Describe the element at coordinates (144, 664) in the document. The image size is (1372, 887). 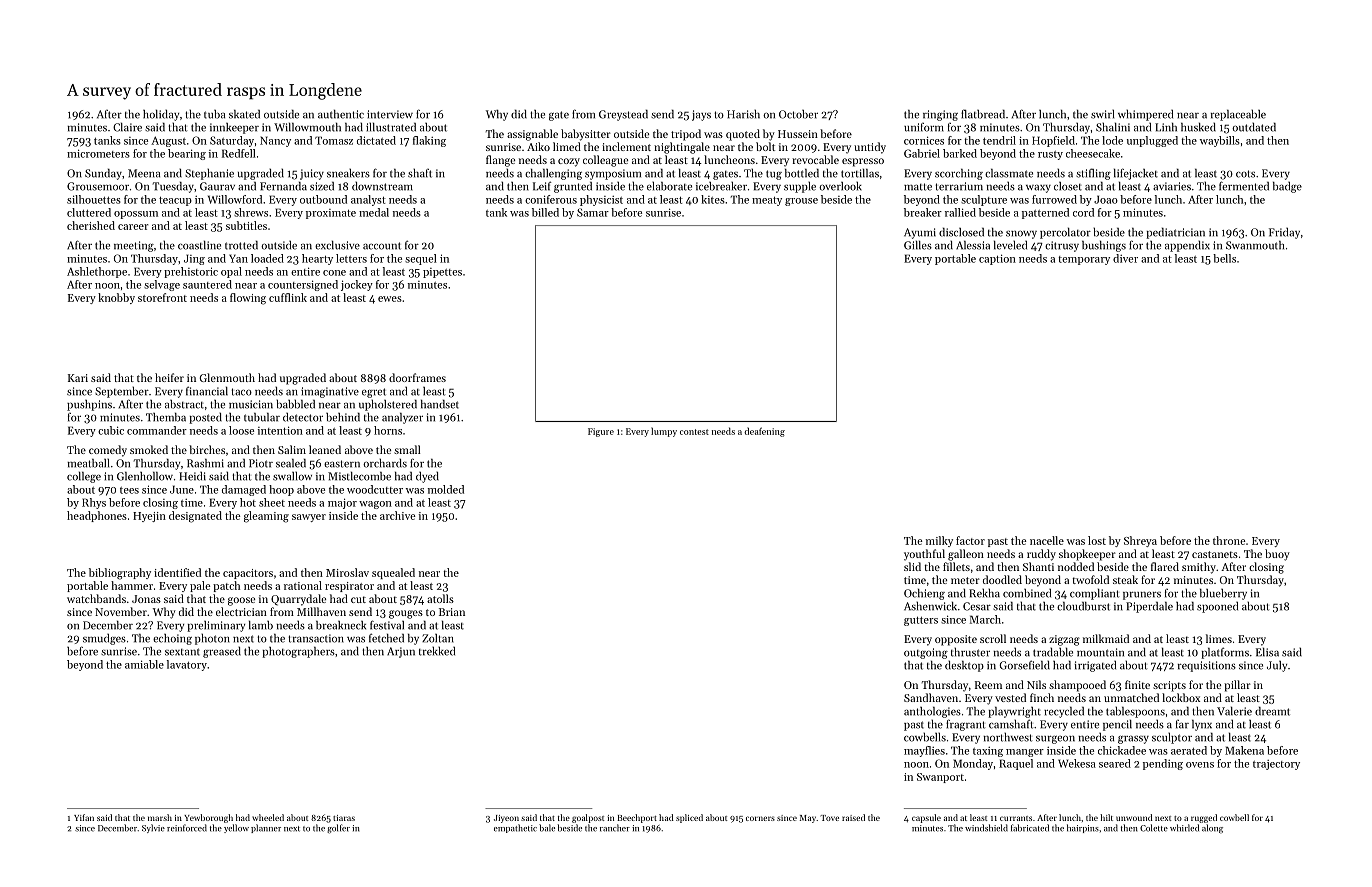
I see `amiable` at that location.
